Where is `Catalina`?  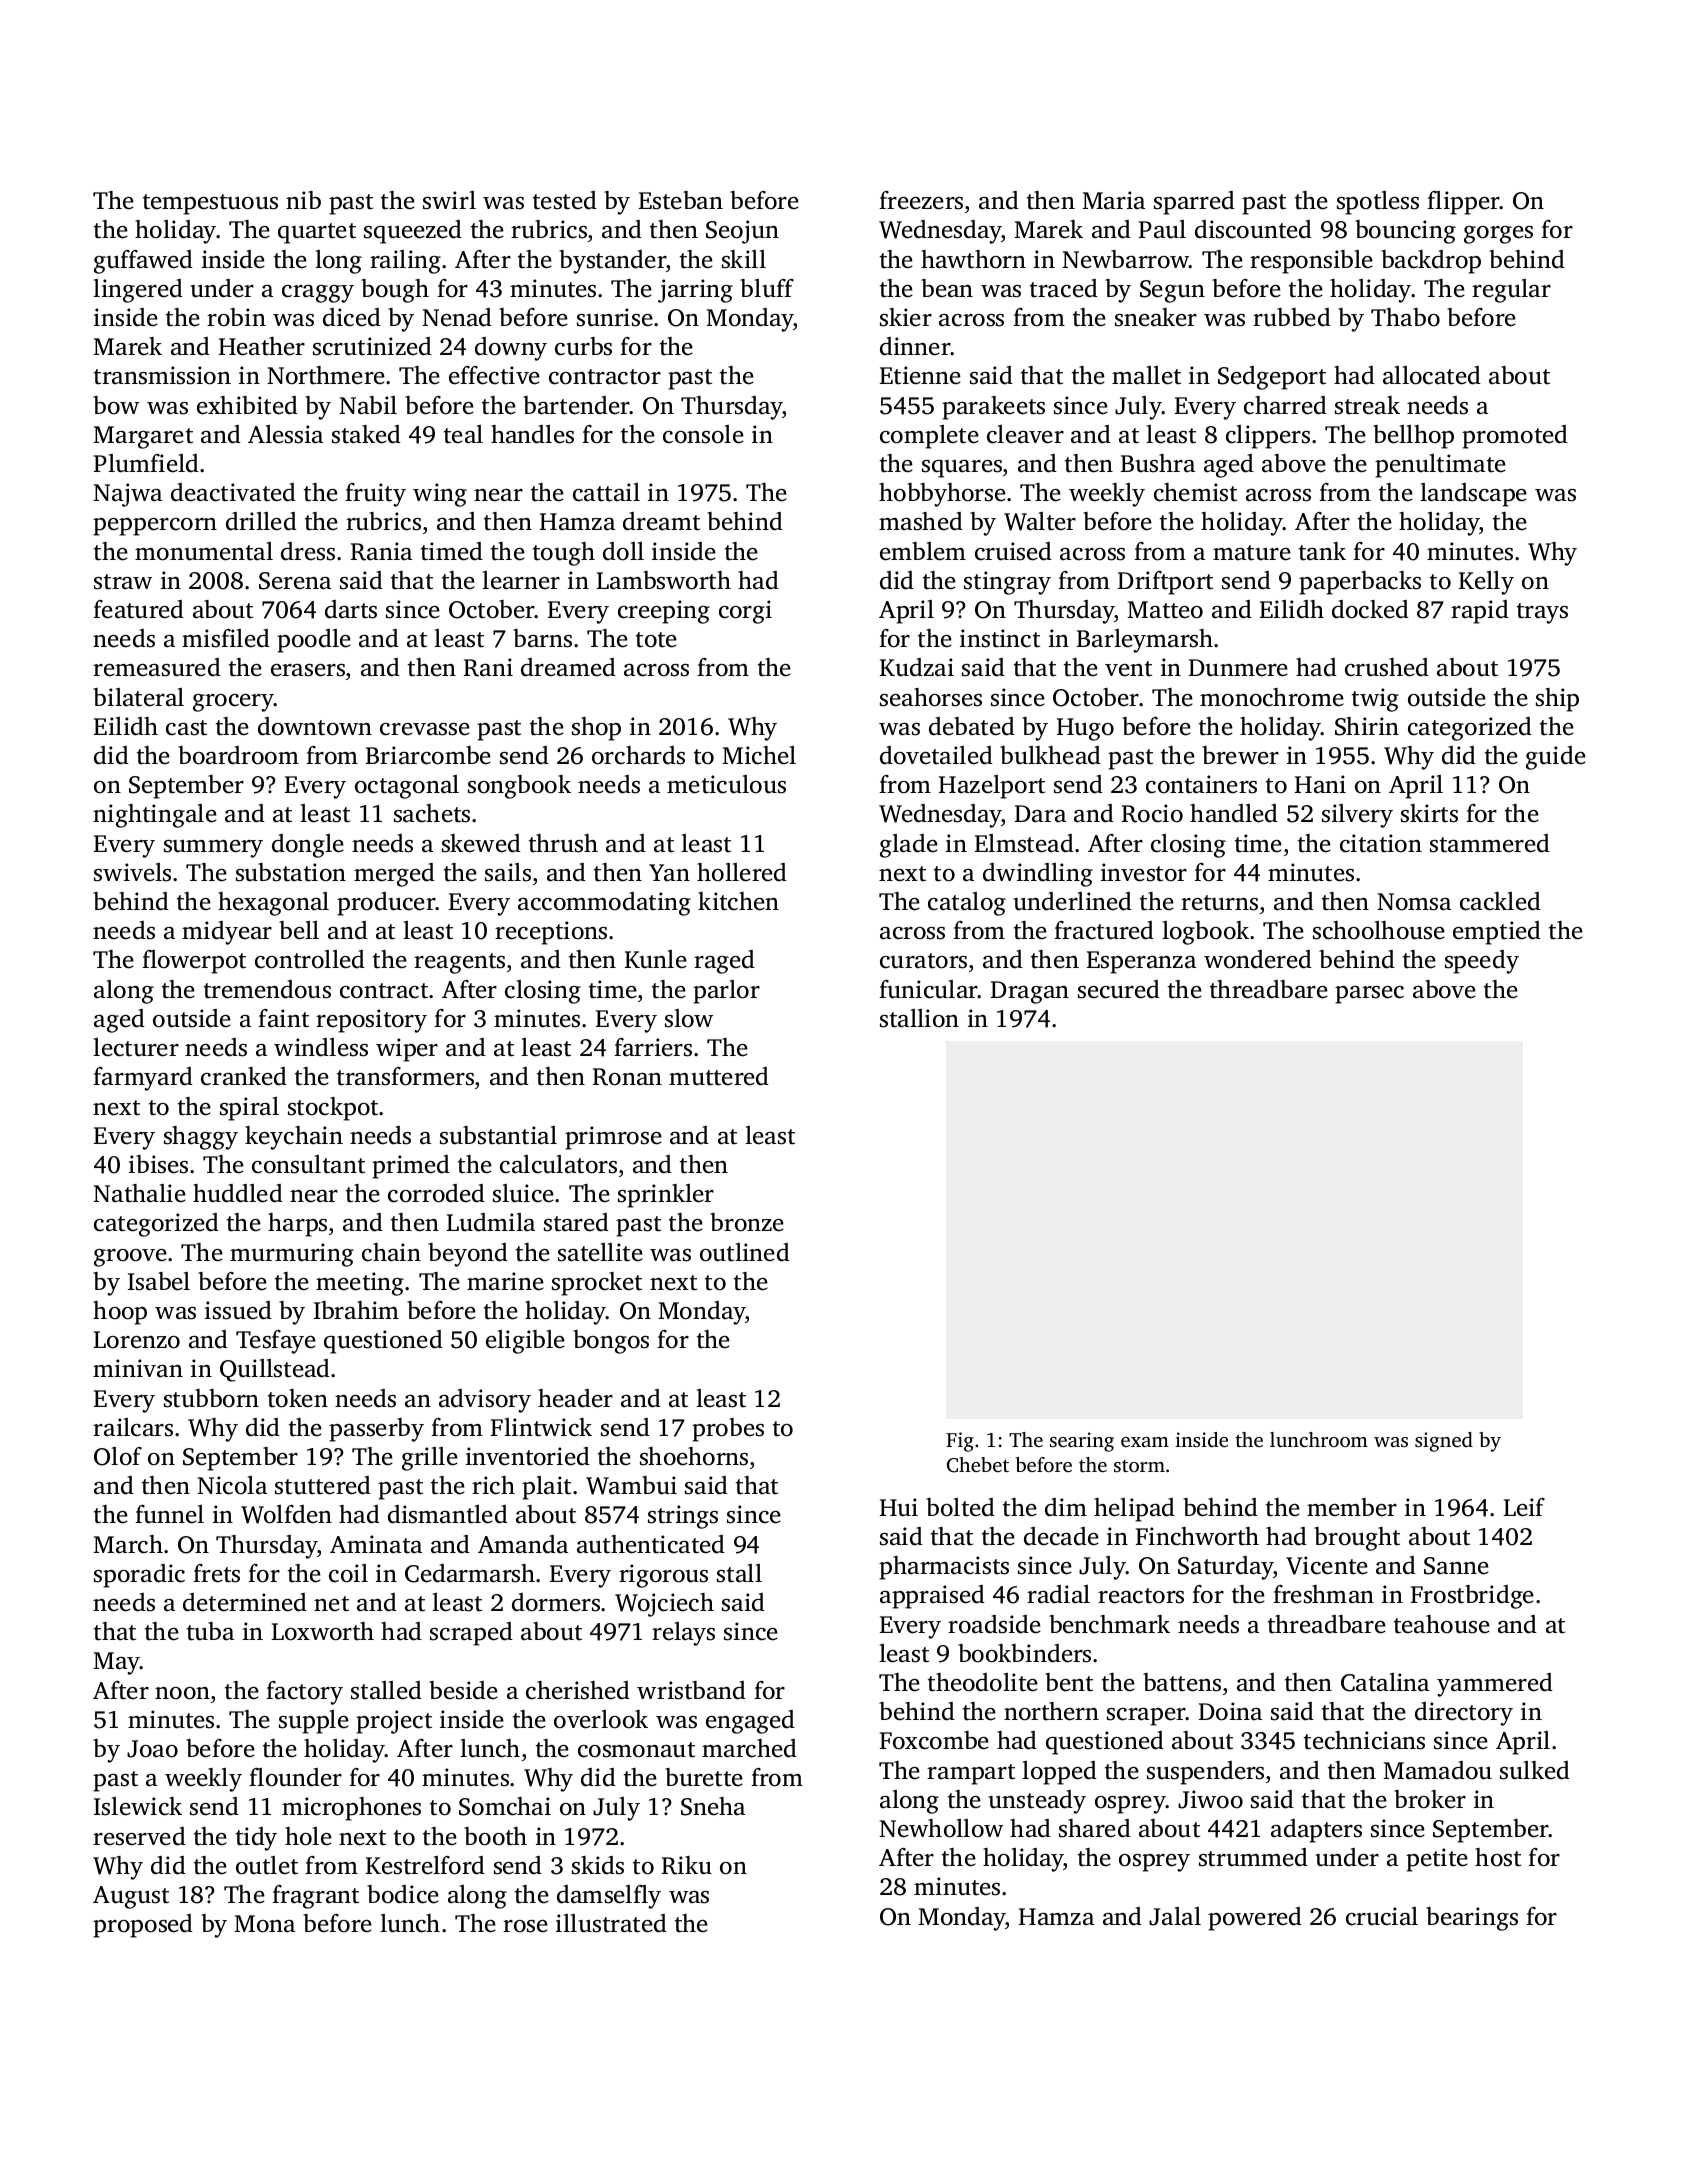
Catalina is located at coordinates (1385, 1682).
